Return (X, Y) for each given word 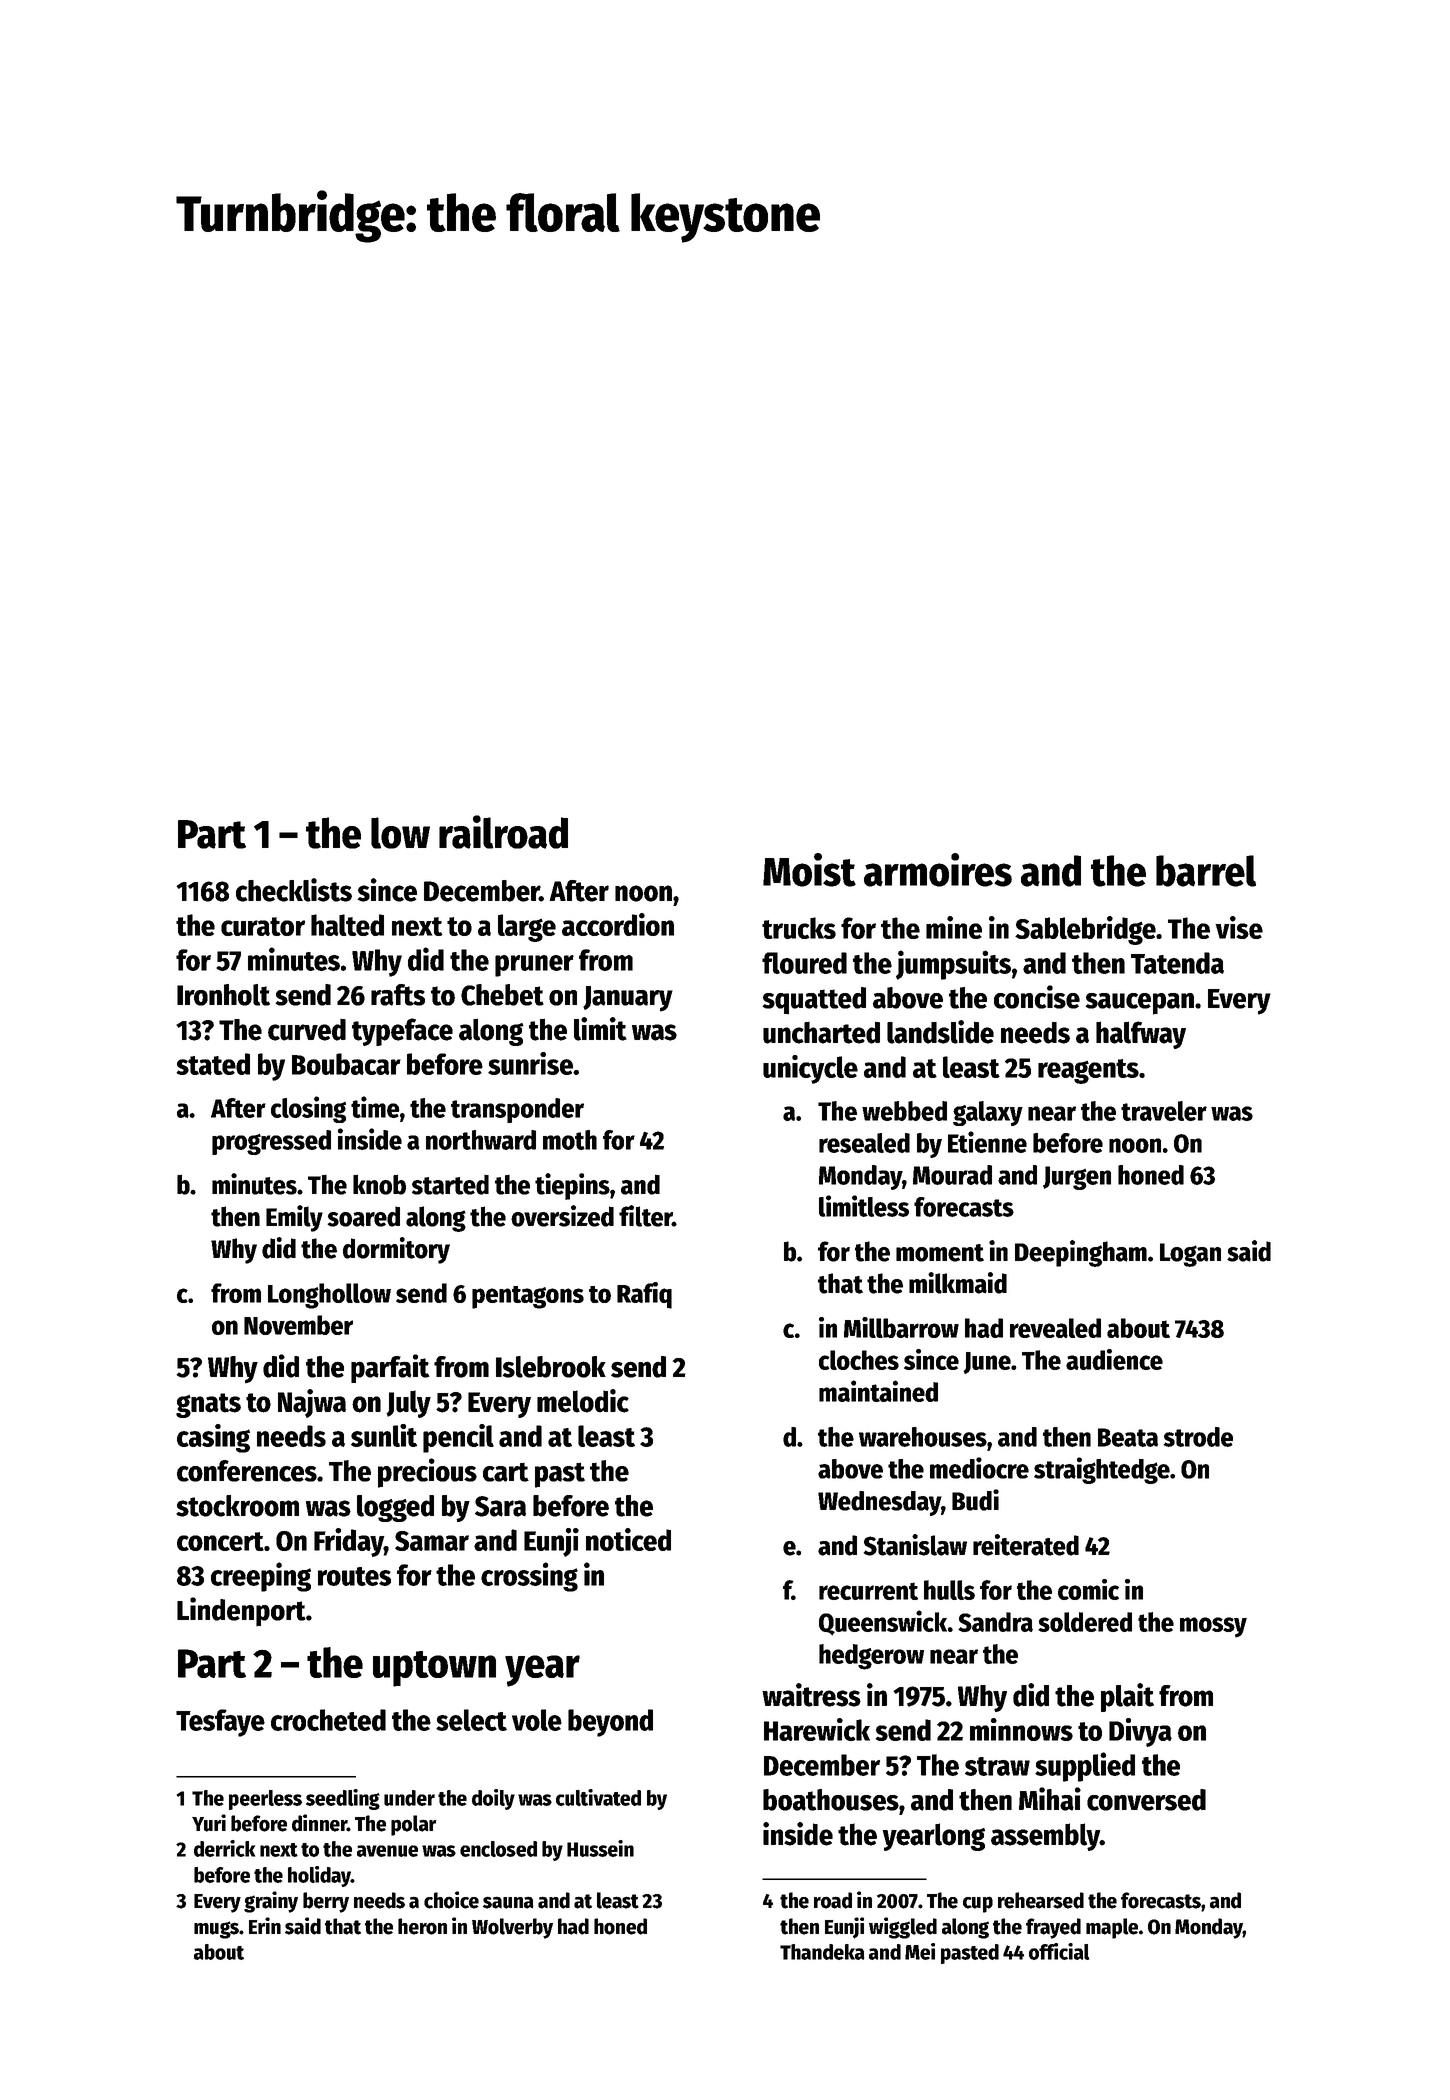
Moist (809, 870)
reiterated (1026, 1545)
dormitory (396, 1250)
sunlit (384, 1435)
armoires (938, 870)
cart (506, 1472)
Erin (265, 1925)
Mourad (952, 1175)
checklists (294, 890)
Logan (1190, 1255)
